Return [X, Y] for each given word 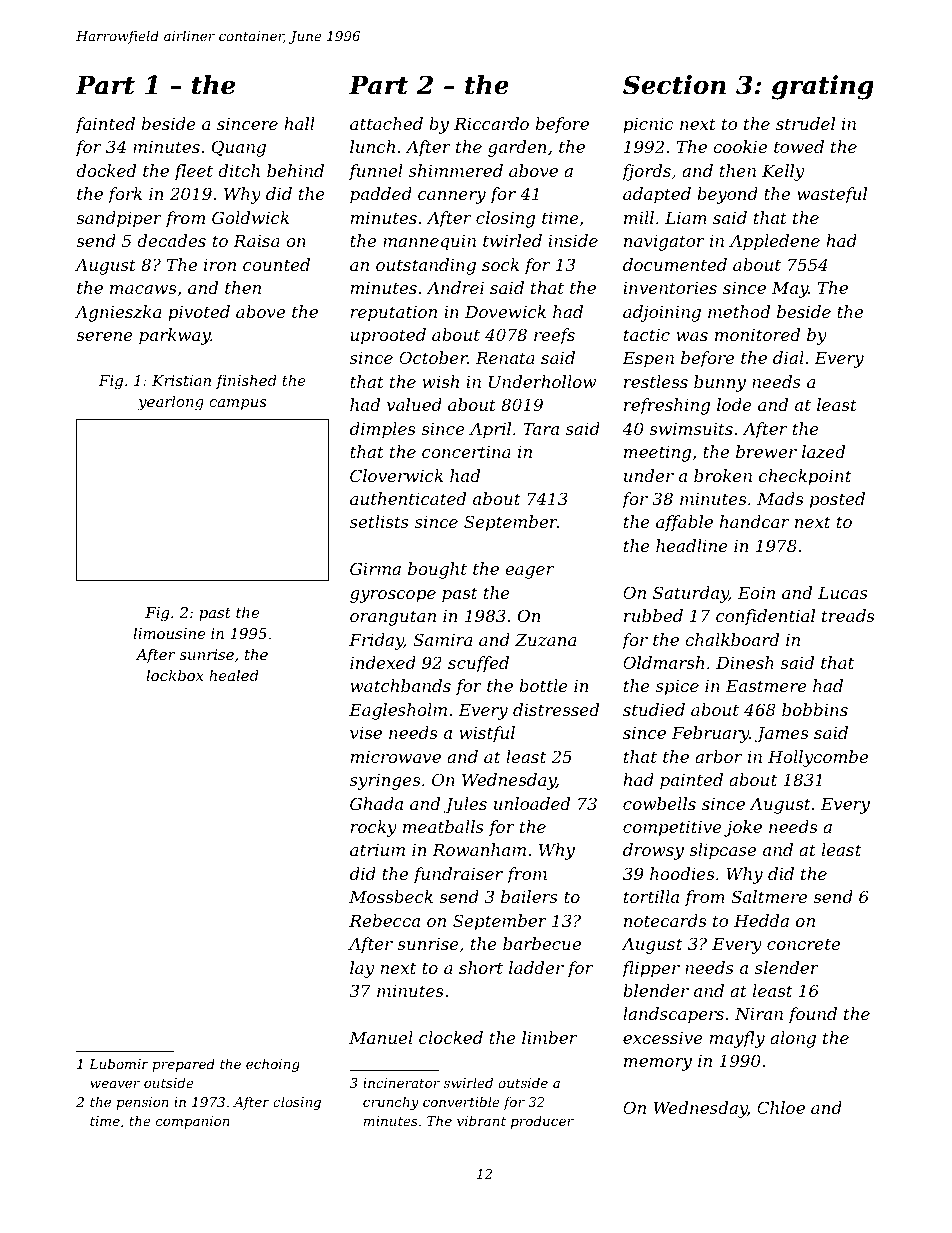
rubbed [653, 615]
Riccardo [491, 123]
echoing [273, 1065]
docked [106, 170]
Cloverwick [396, 475]
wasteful [832, 195]
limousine [169, 633]
